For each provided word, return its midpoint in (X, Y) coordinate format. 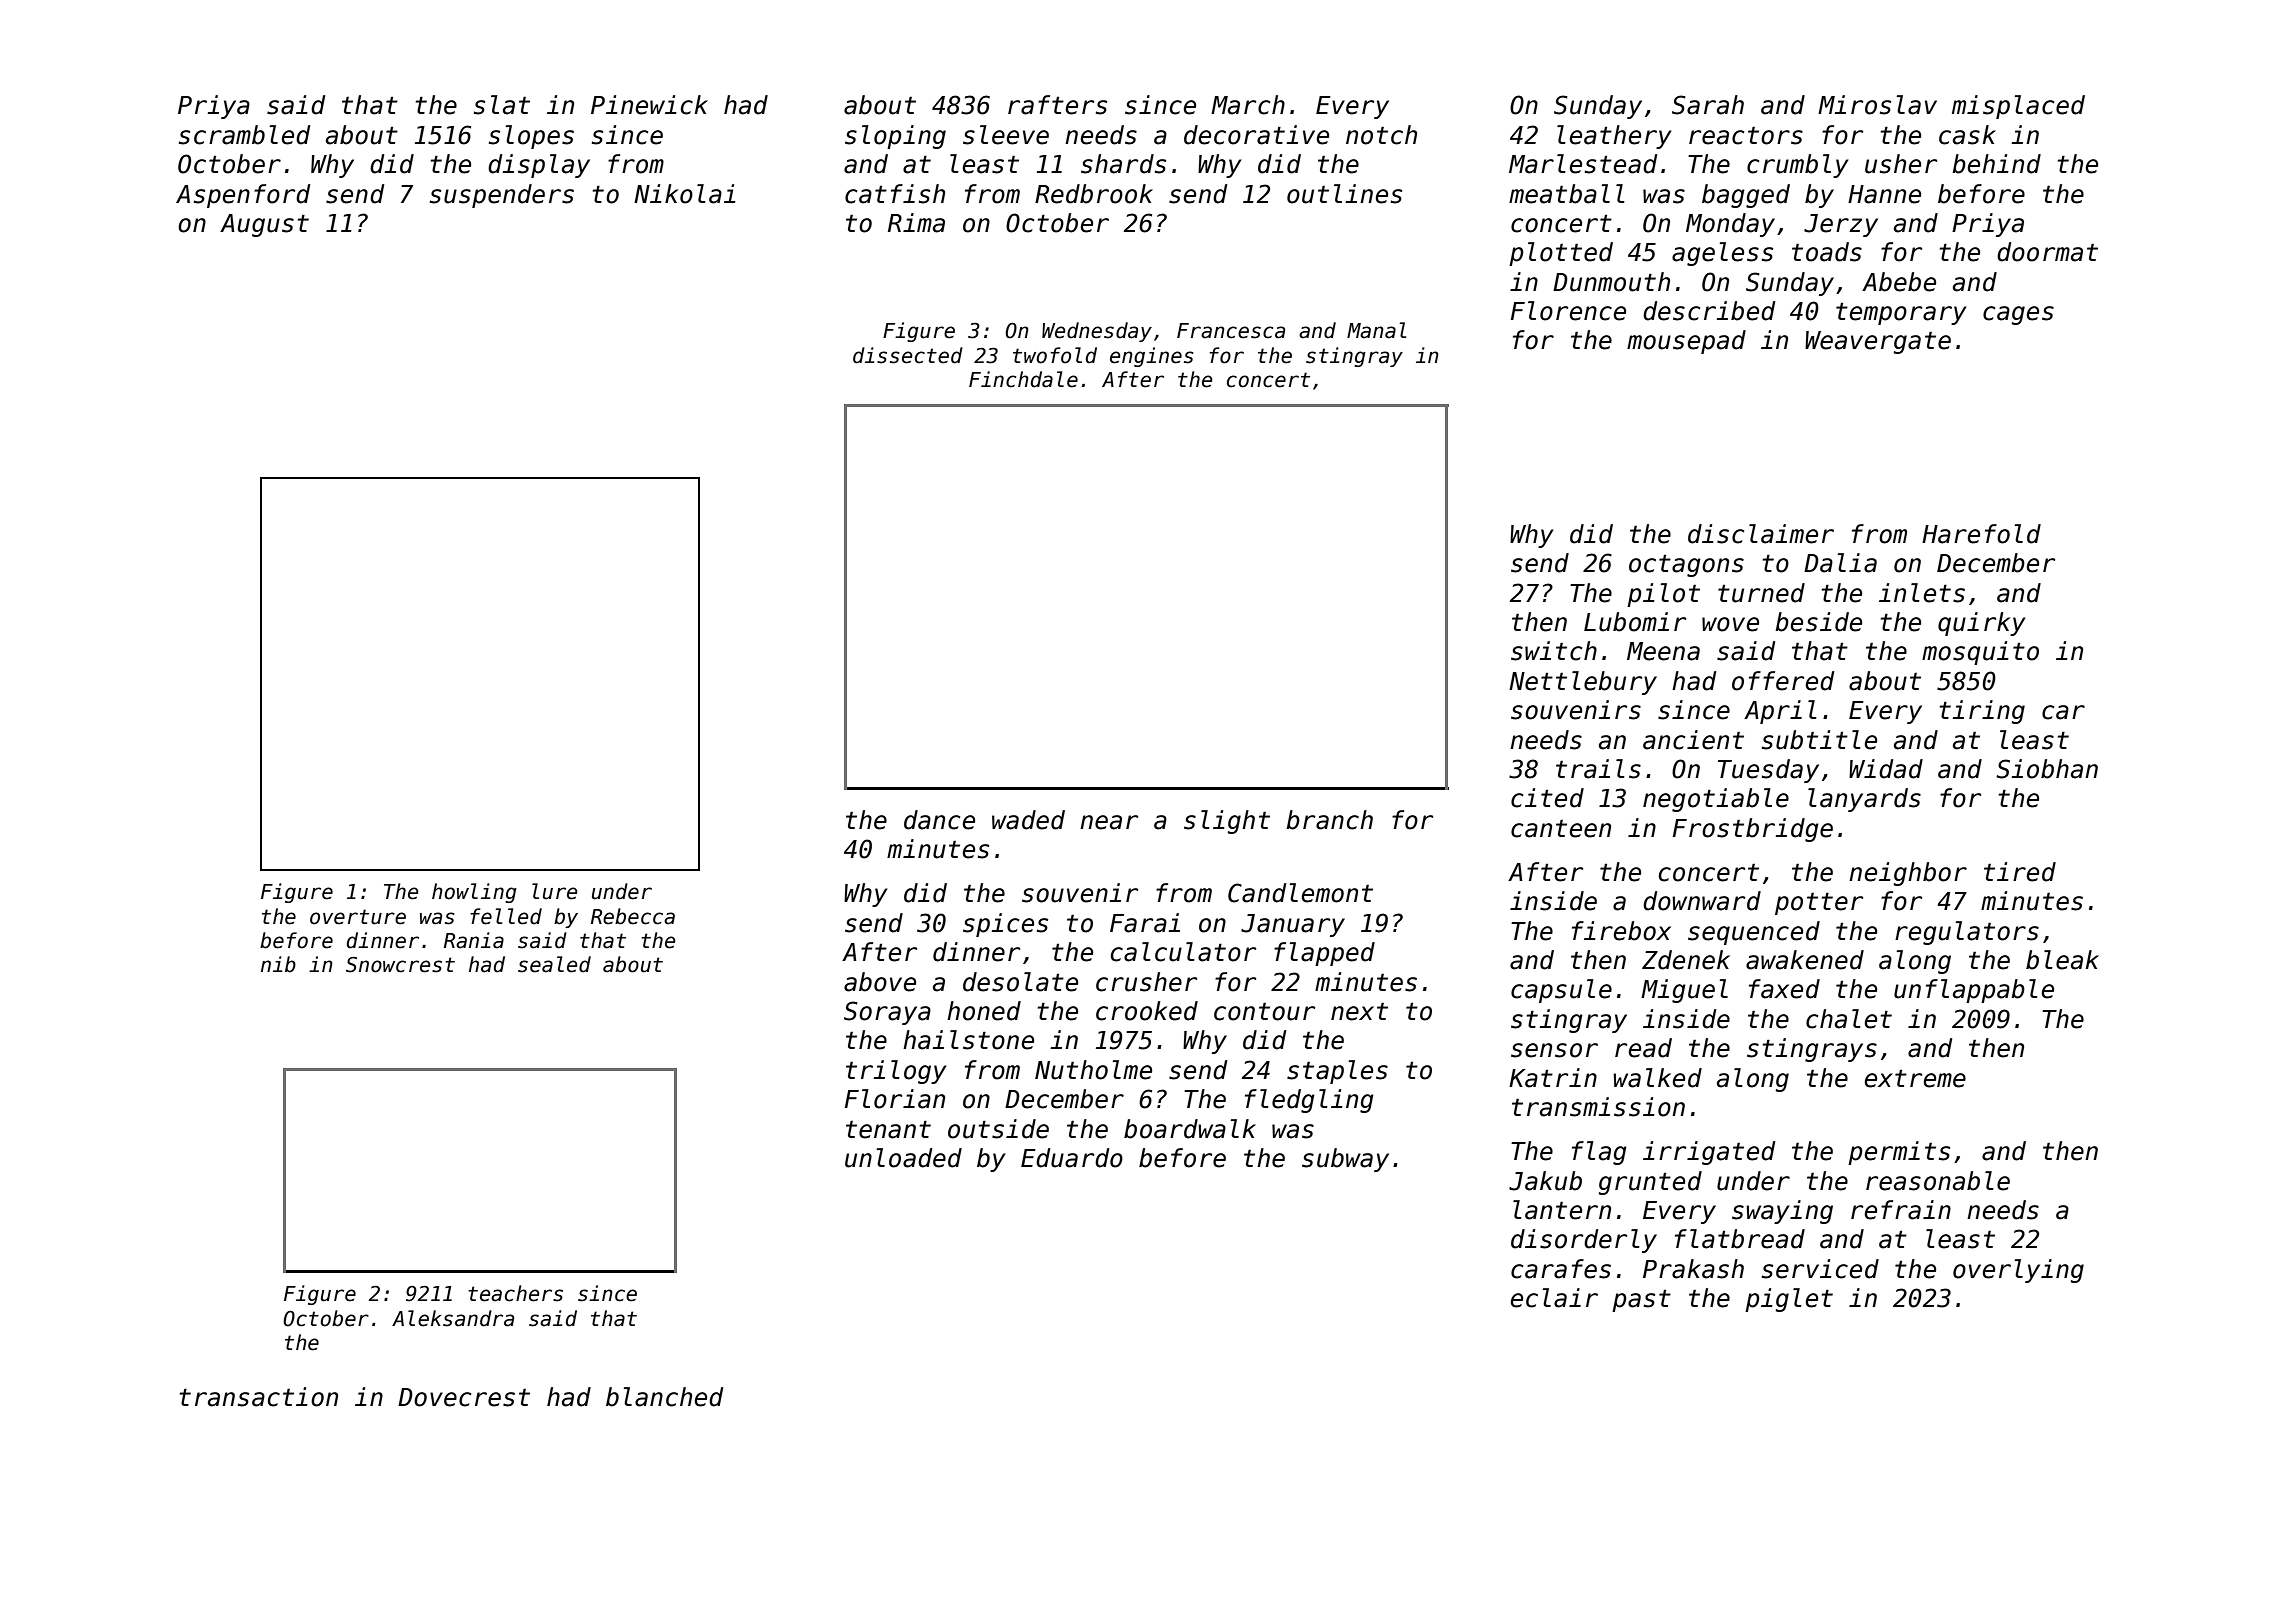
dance (939, 820)
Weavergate (1878, 342)
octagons (1686, 566)
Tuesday (1768, 771)
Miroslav (1877, 105)
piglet (1789, 1300)
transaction (258, 1397)
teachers (515, 1293)
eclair (1554, 1298)
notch (1381, 135)
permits (1899, 1153)
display (539, 166)
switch (1554, 651)
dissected (908, 355)
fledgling (1309, 1101)
